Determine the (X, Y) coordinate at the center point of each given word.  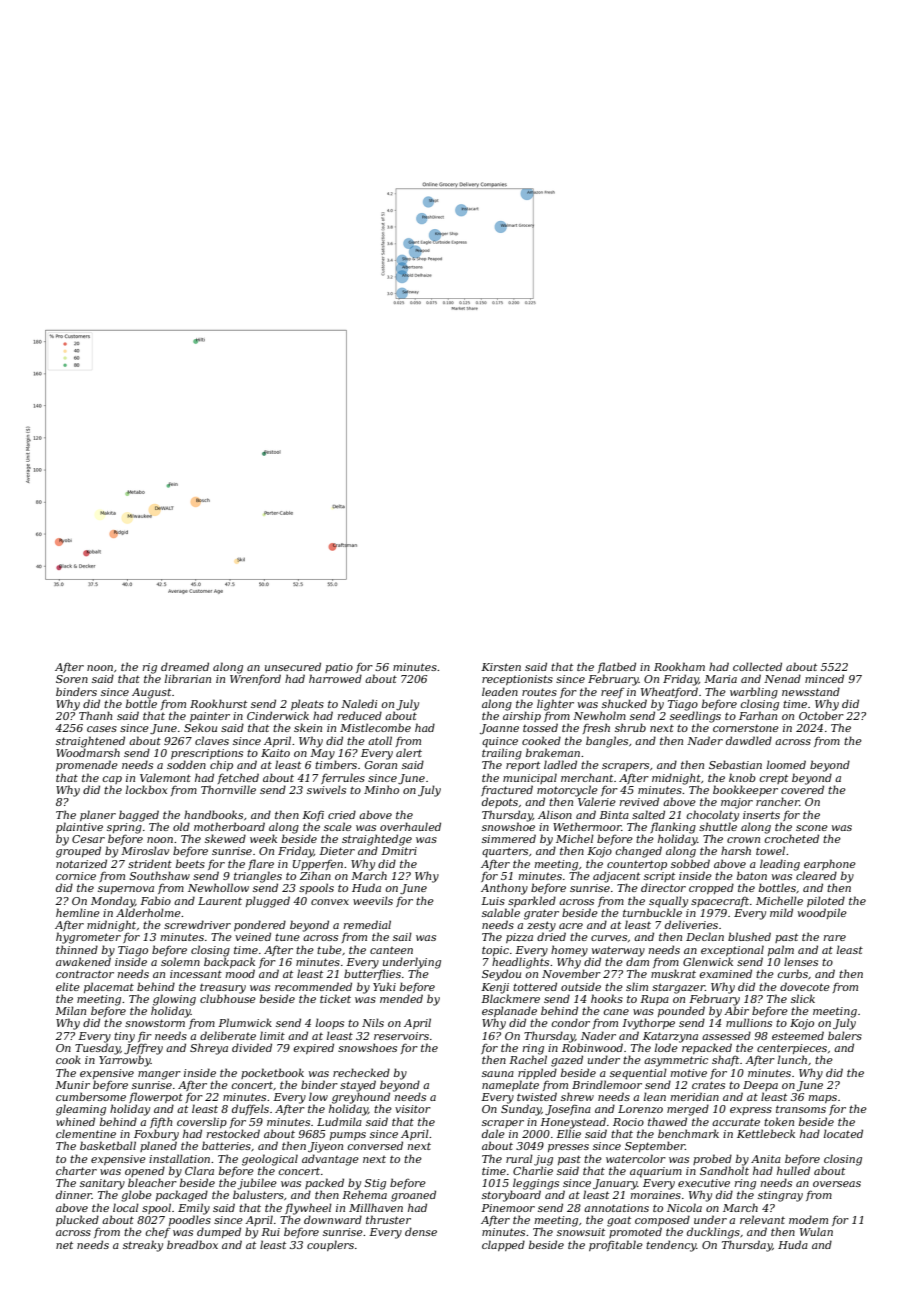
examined (726, 973)
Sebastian (735, 764)
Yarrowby (125, 1061)
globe (136, 1196)
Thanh (95, 715)
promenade (87, 765)
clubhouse (228, 998)
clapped (503, 1245)
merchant (587, 777)
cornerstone (746, 728)
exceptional (732, 950)
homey (569, 951)
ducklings (713, 1233)
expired (314, 1048)
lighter (555, 705)
